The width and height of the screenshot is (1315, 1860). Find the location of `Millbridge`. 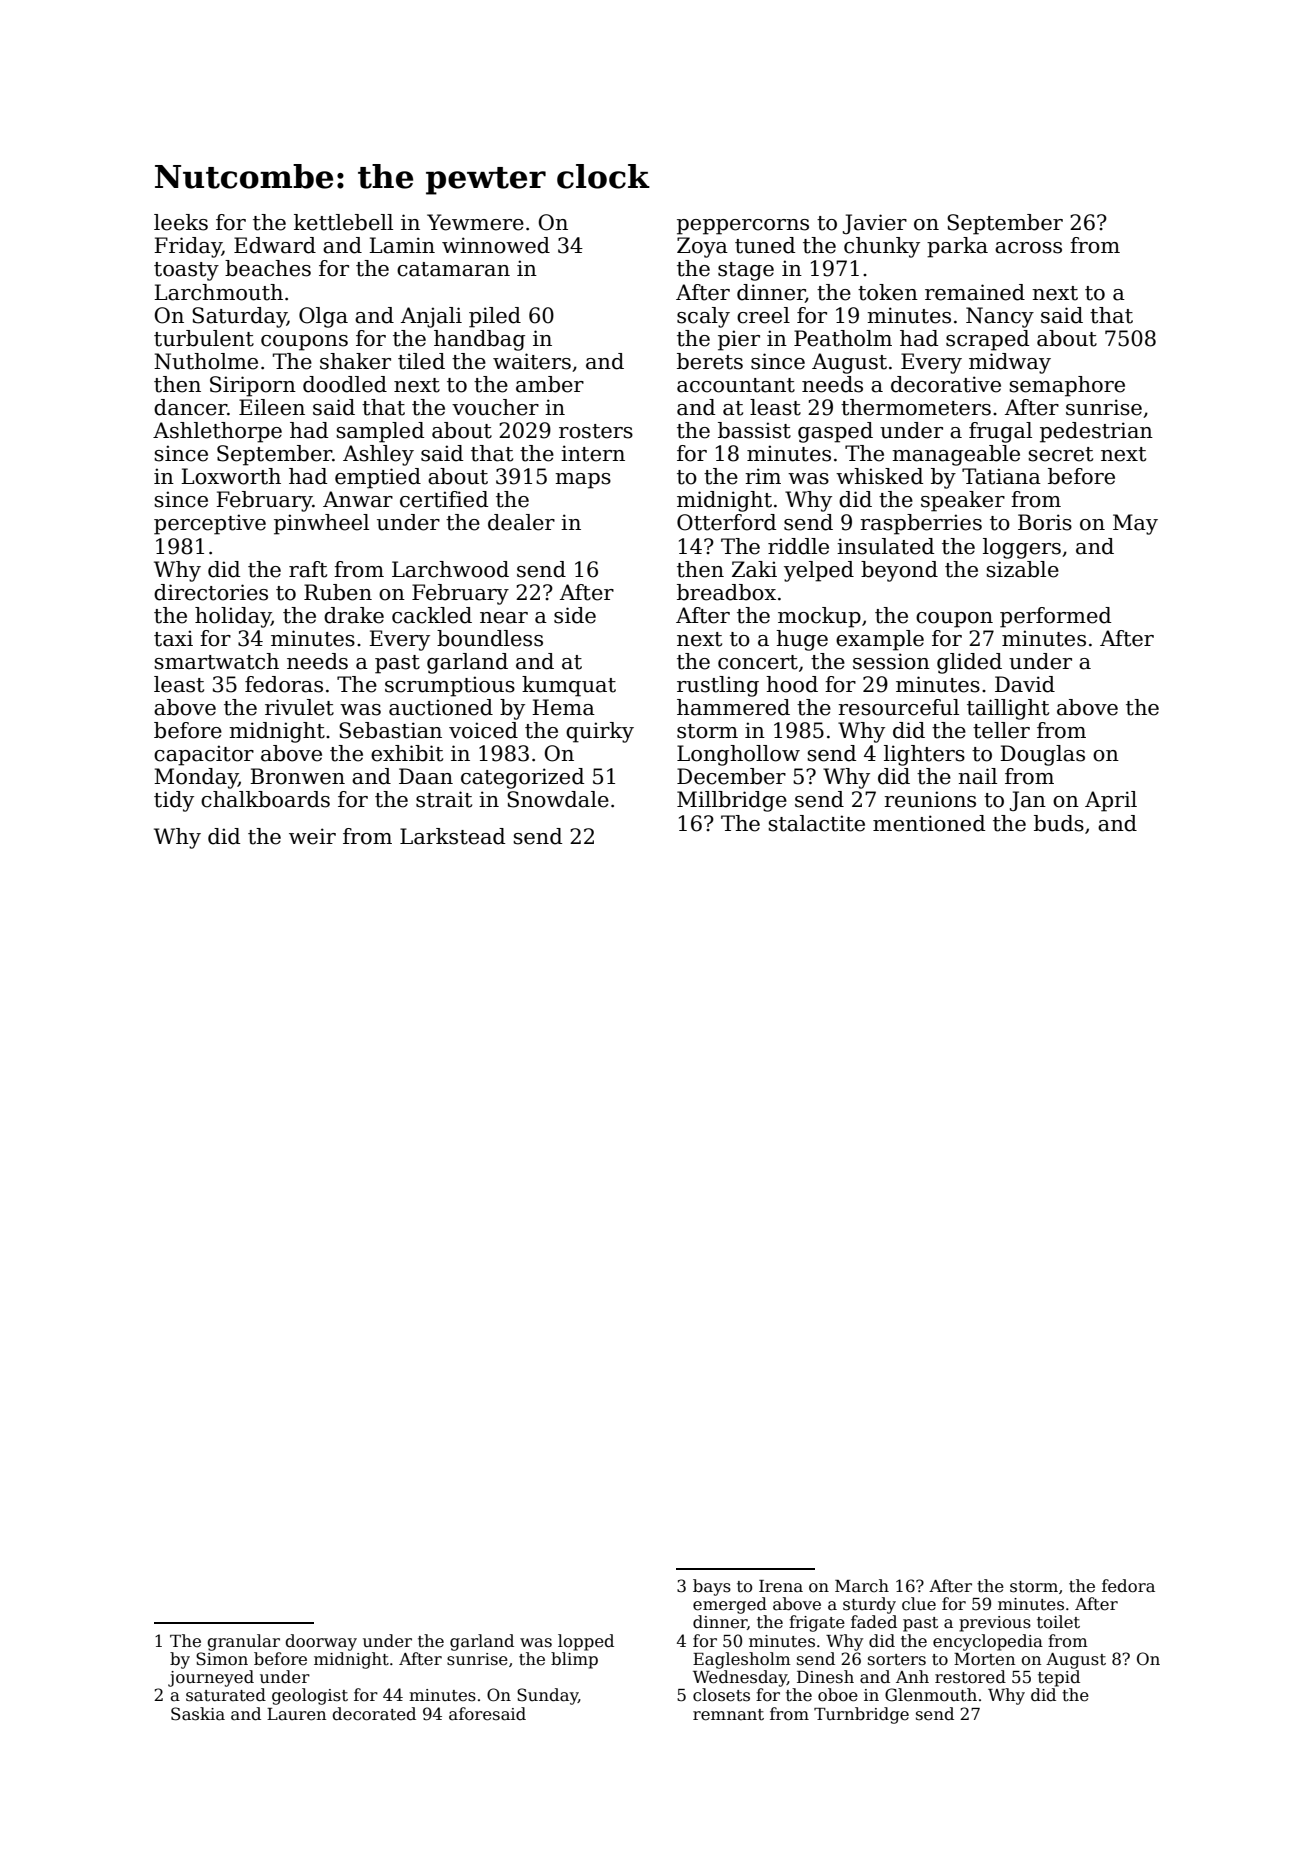

Millbridge is located at coordinates (732, 801).
